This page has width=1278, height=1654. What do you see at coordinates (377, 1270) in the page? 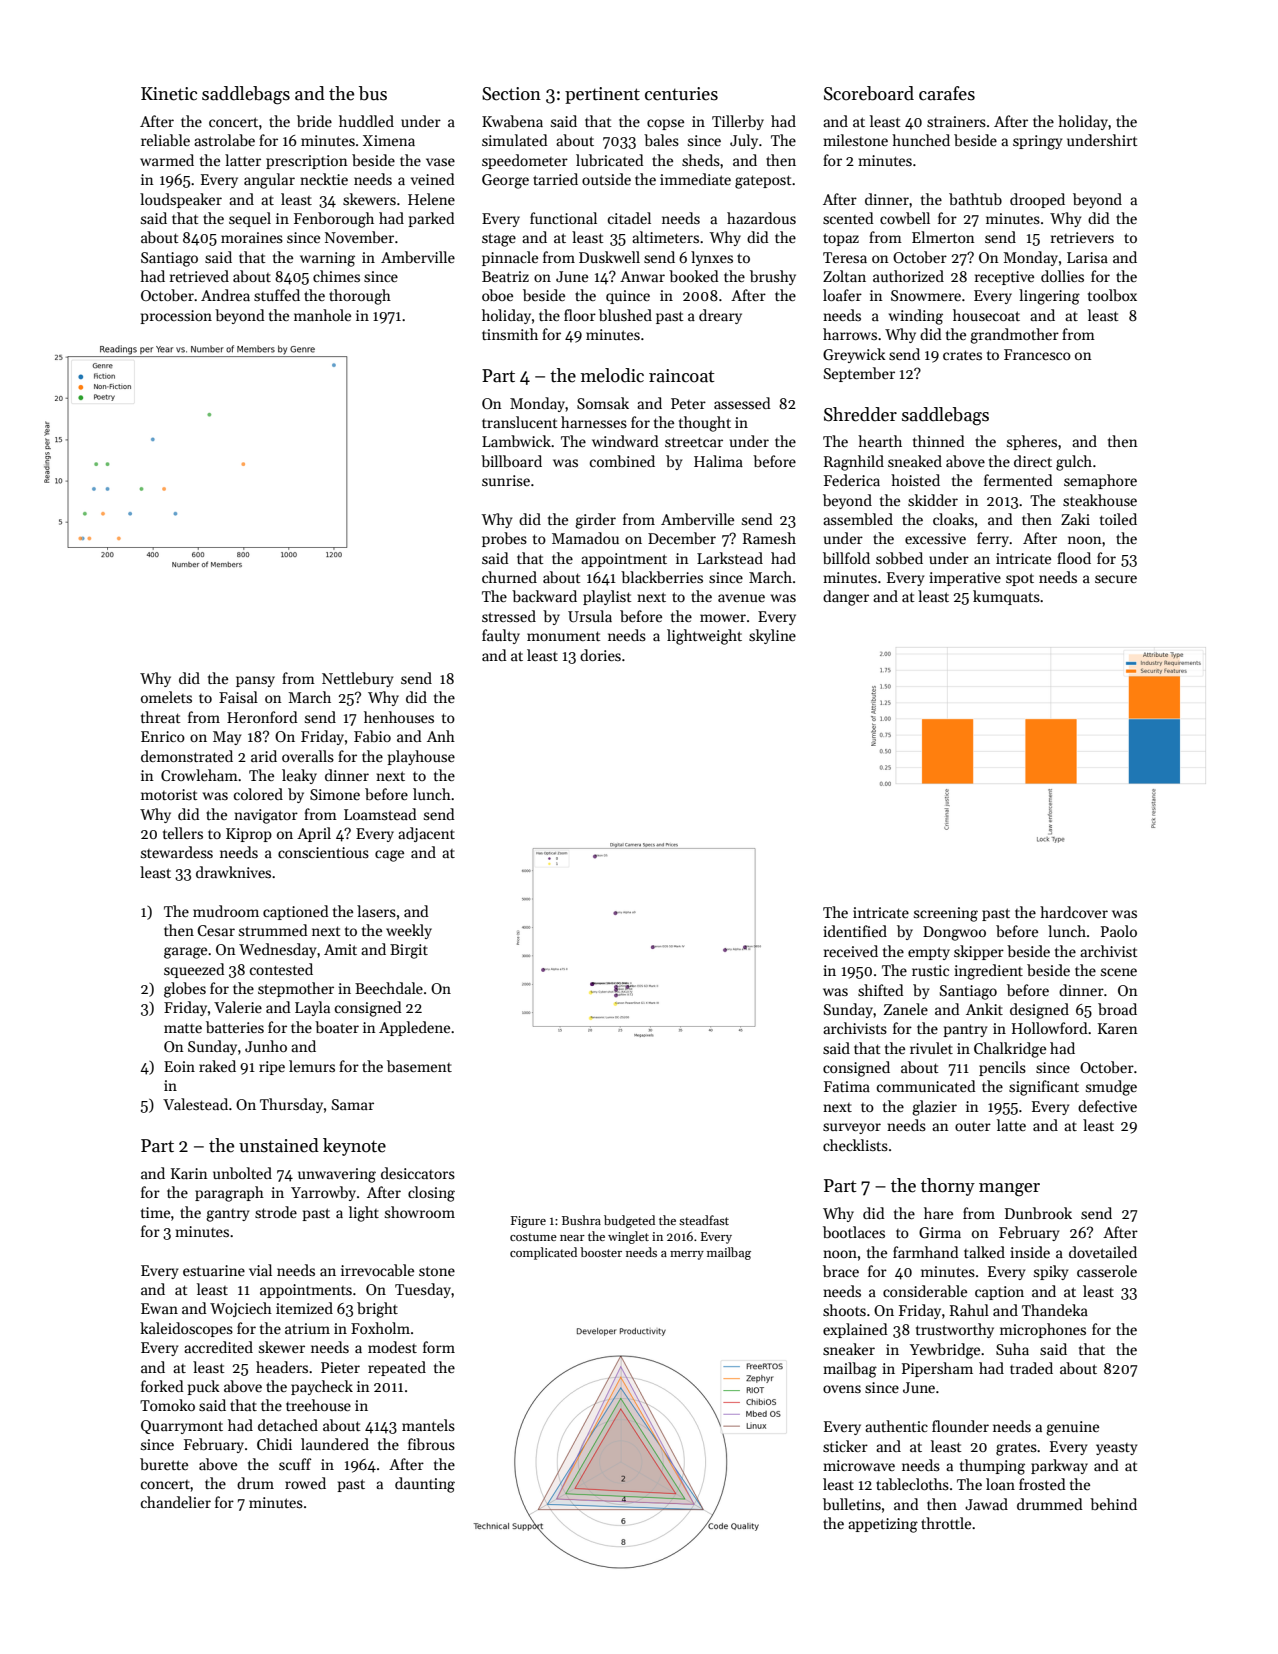
I see `irrevocable` at bounding box center [377, 1270].
